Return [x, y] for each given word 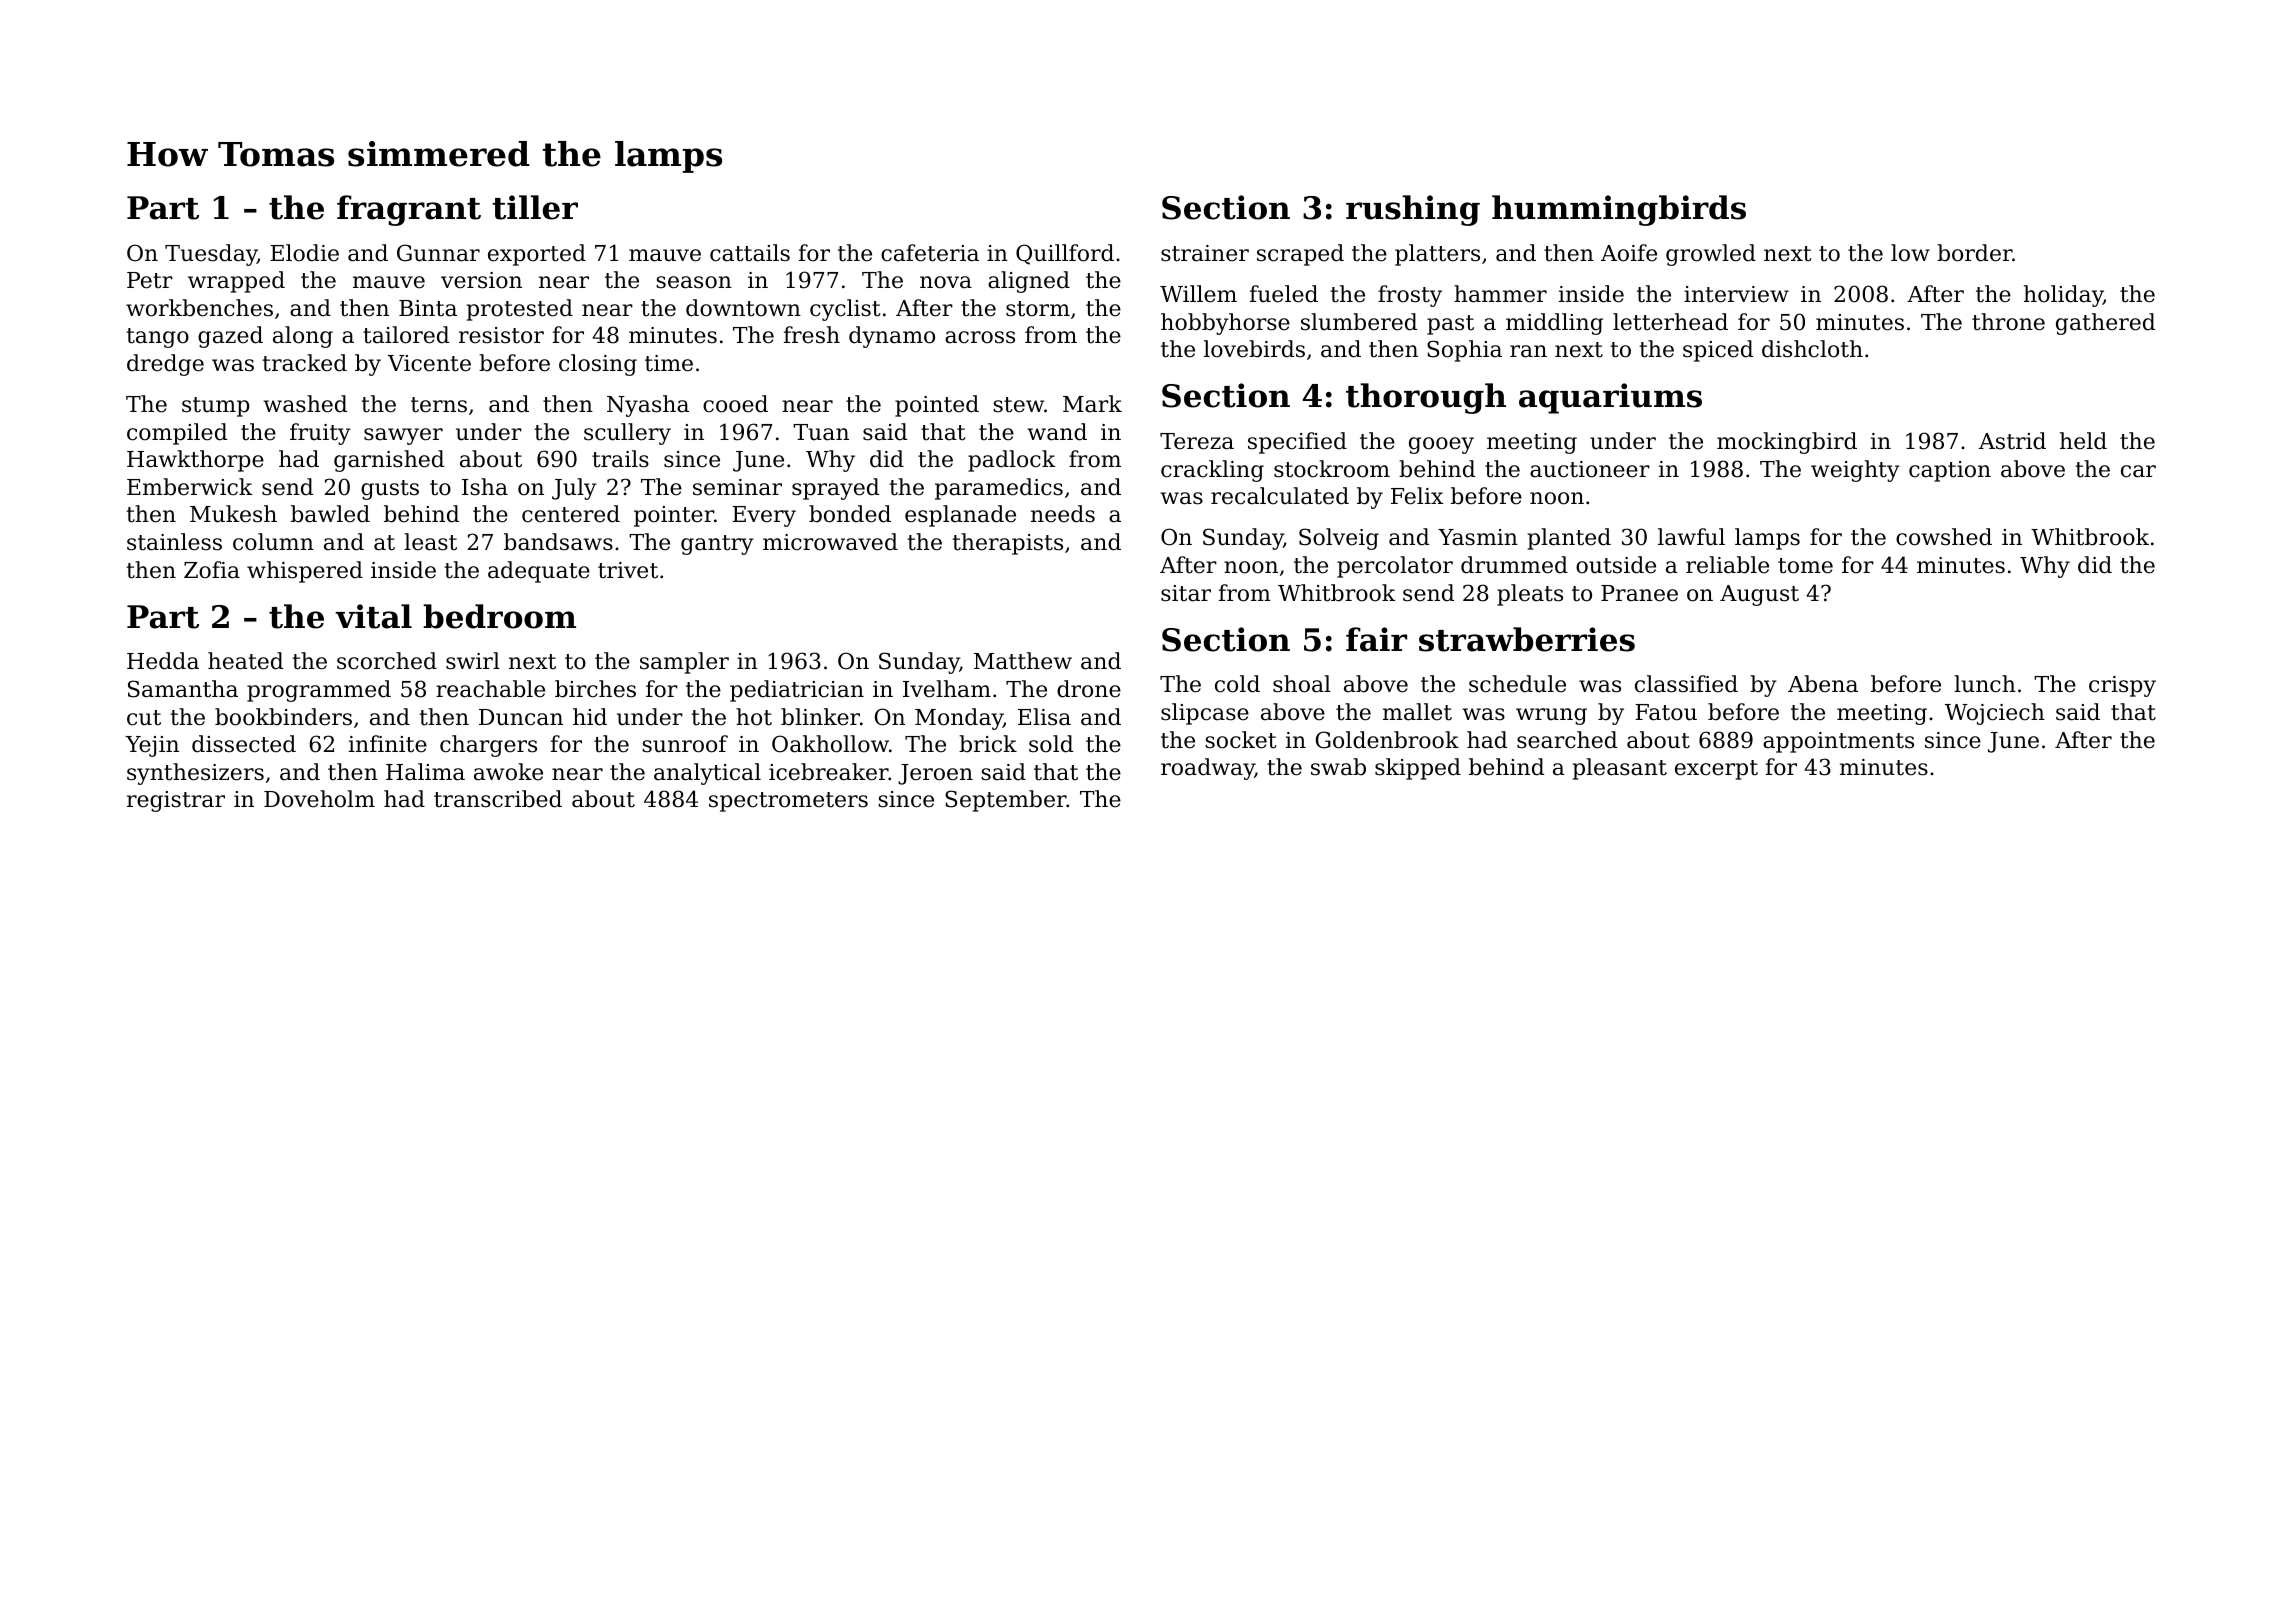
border [1974, 253]
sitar [1186, 593]
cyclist [845, 310]
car [2138, 471]
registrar [176, 801]
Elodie [304, 253]
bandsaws [558, 542]
